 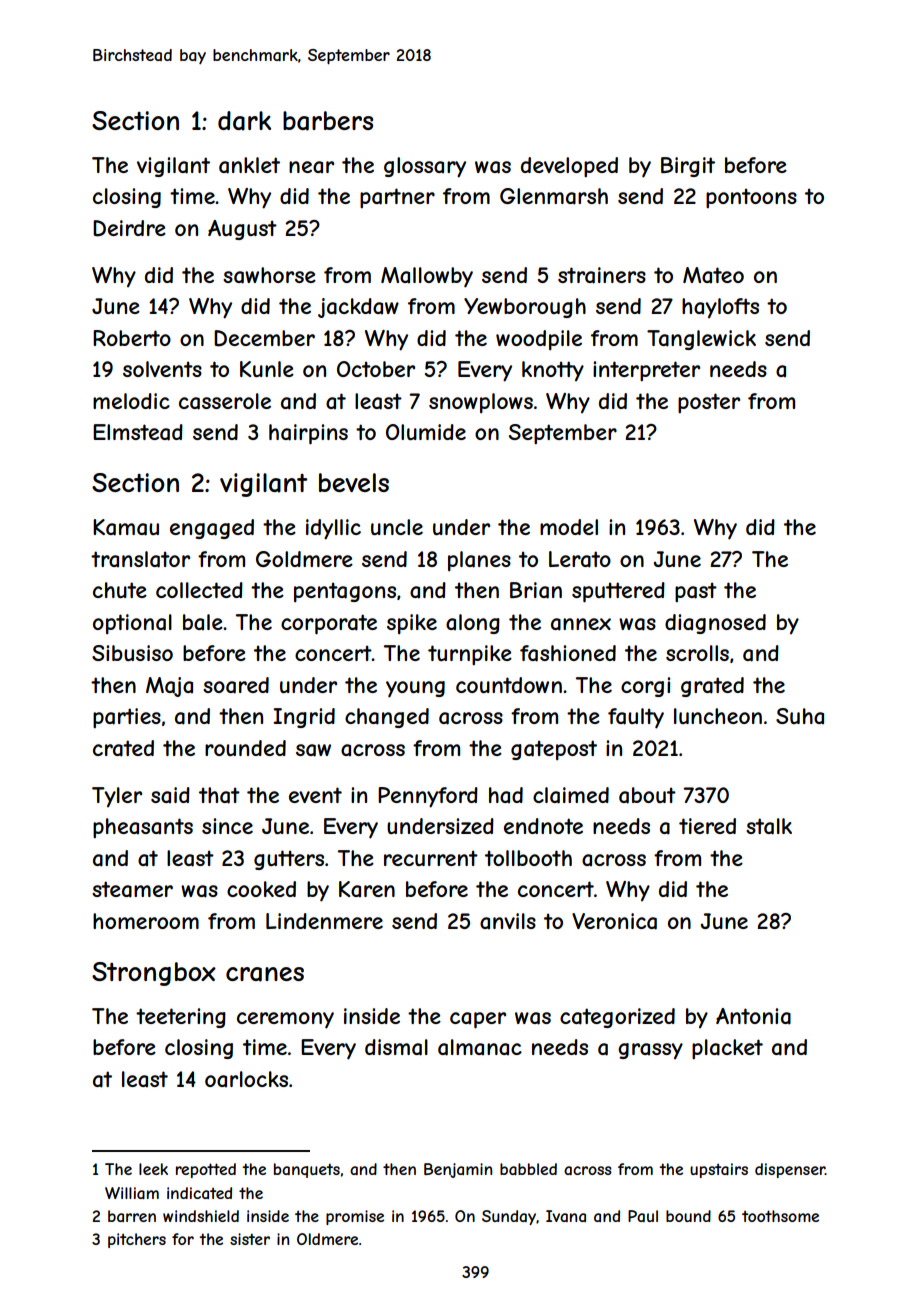 What do you see at coordinates (790, 1170) in the document?
I see `dispenser` at bounding box center [790, 1170].
